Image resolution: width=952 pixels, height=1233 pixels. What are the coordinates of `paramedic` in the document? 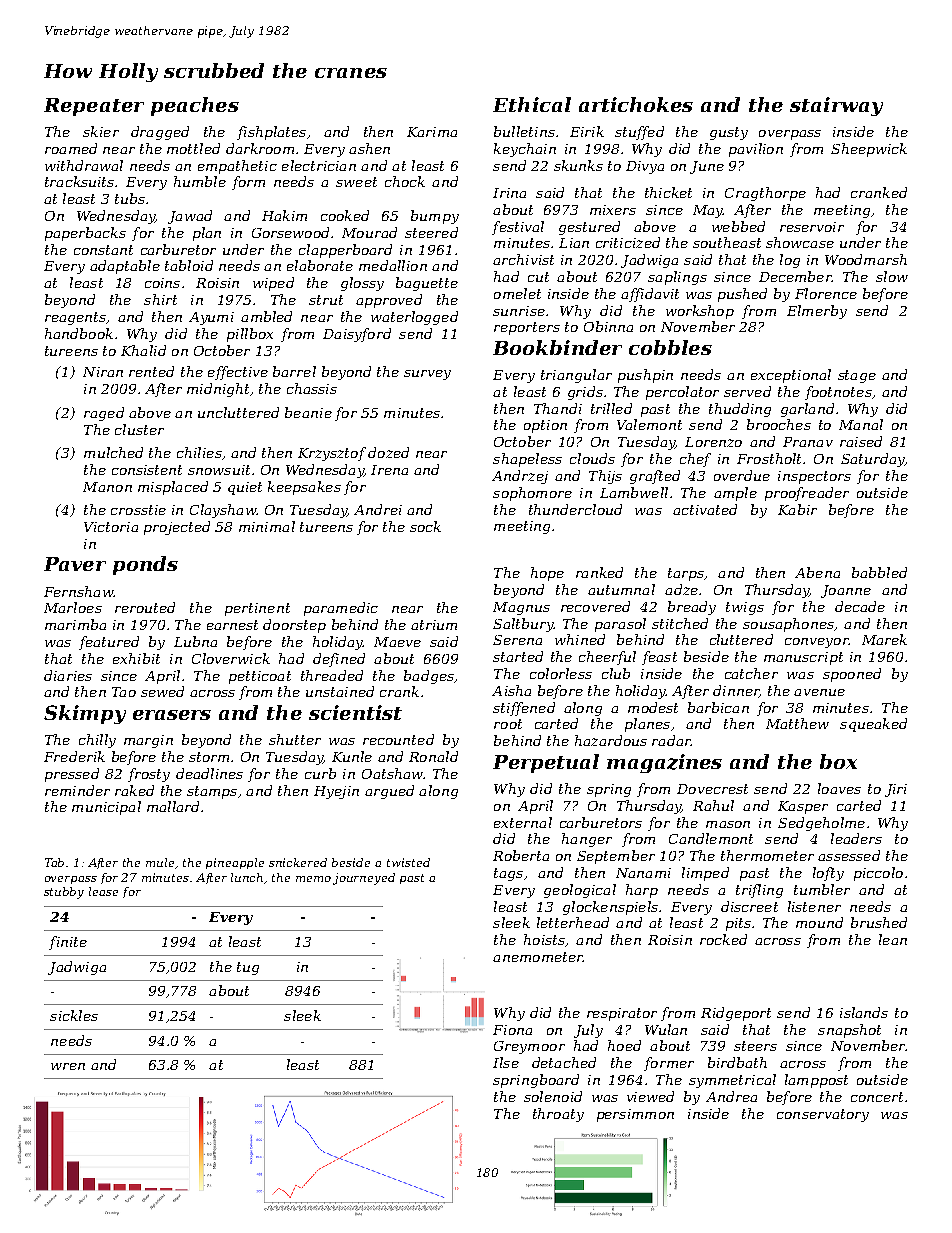 It's located at (341, 609).
